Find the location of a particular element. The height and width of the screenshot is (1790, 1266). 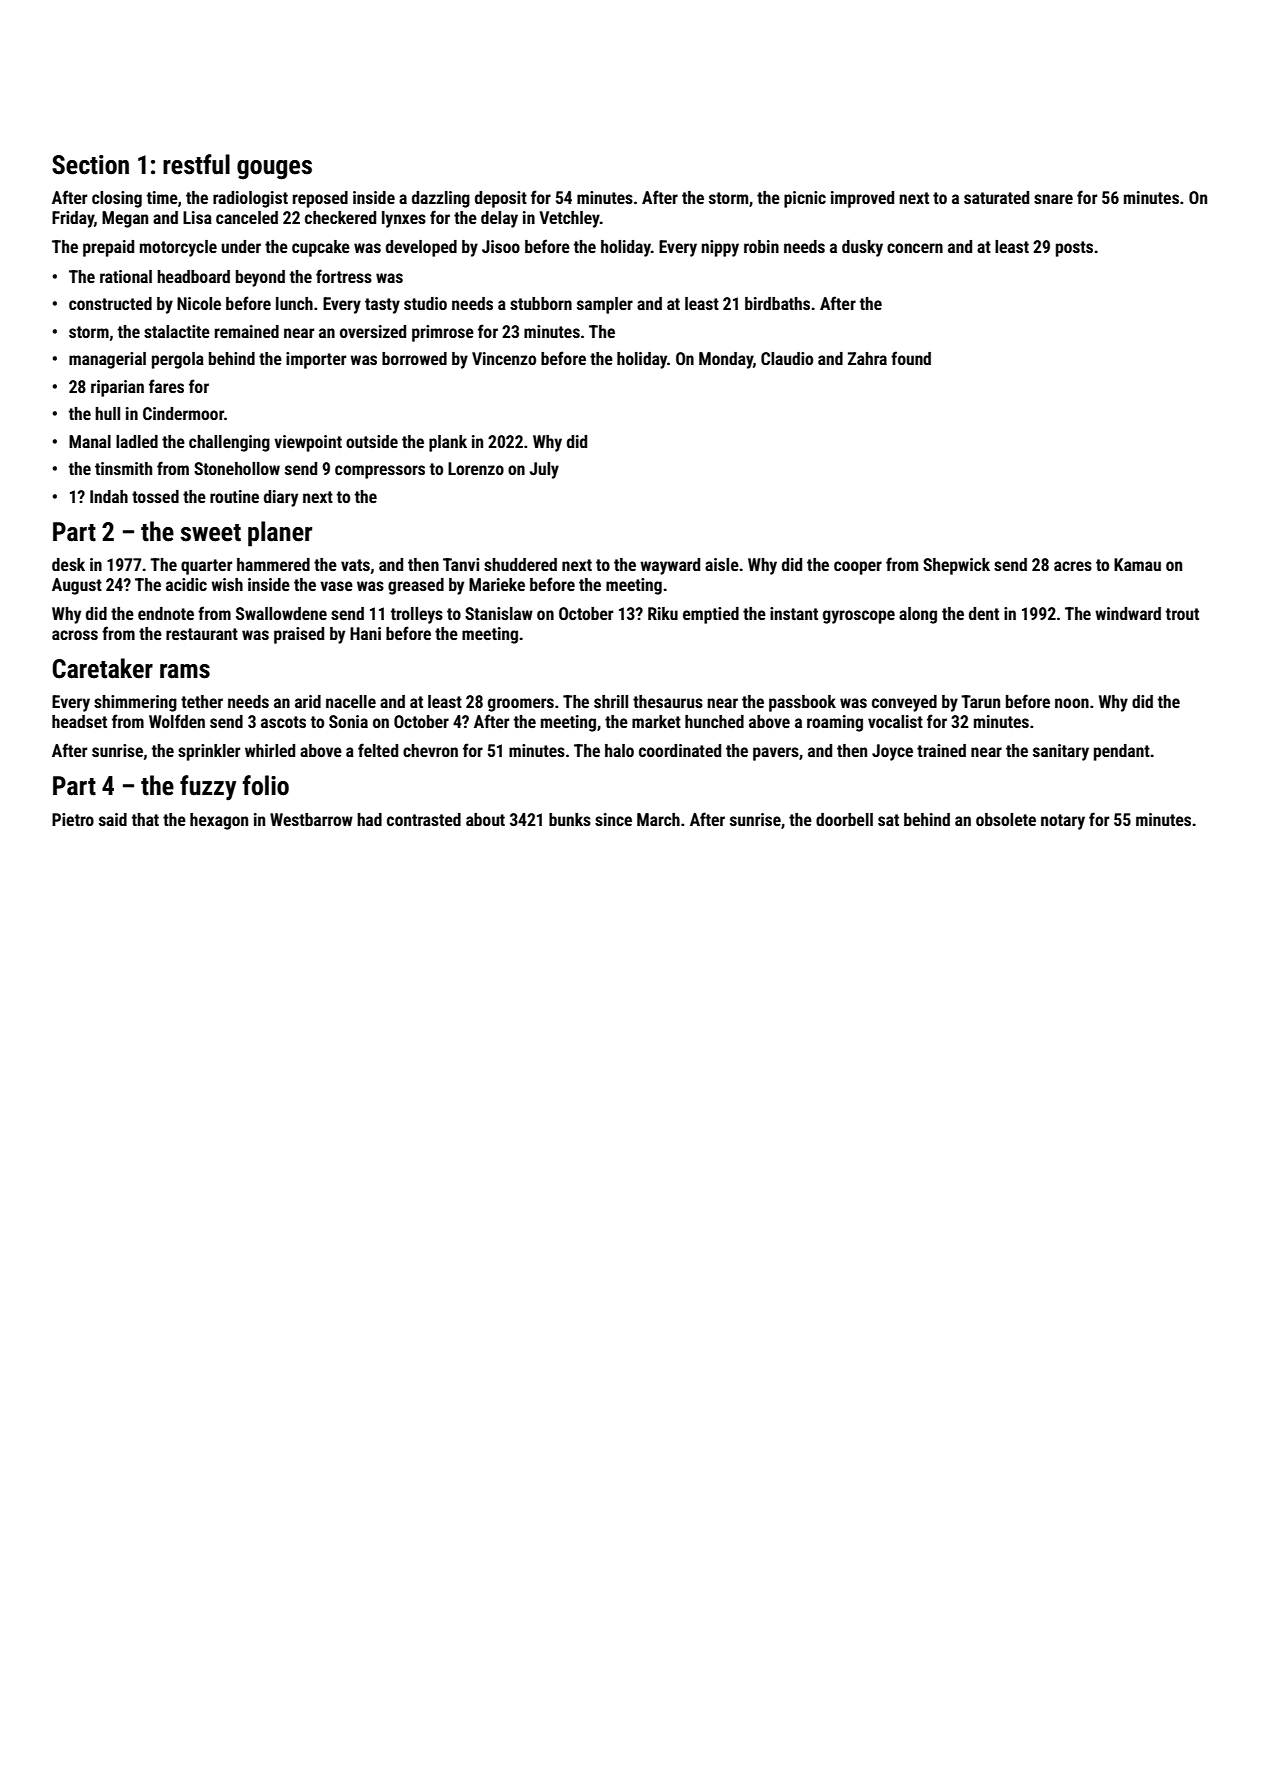

saturated is located at coordinates (996, 197).
